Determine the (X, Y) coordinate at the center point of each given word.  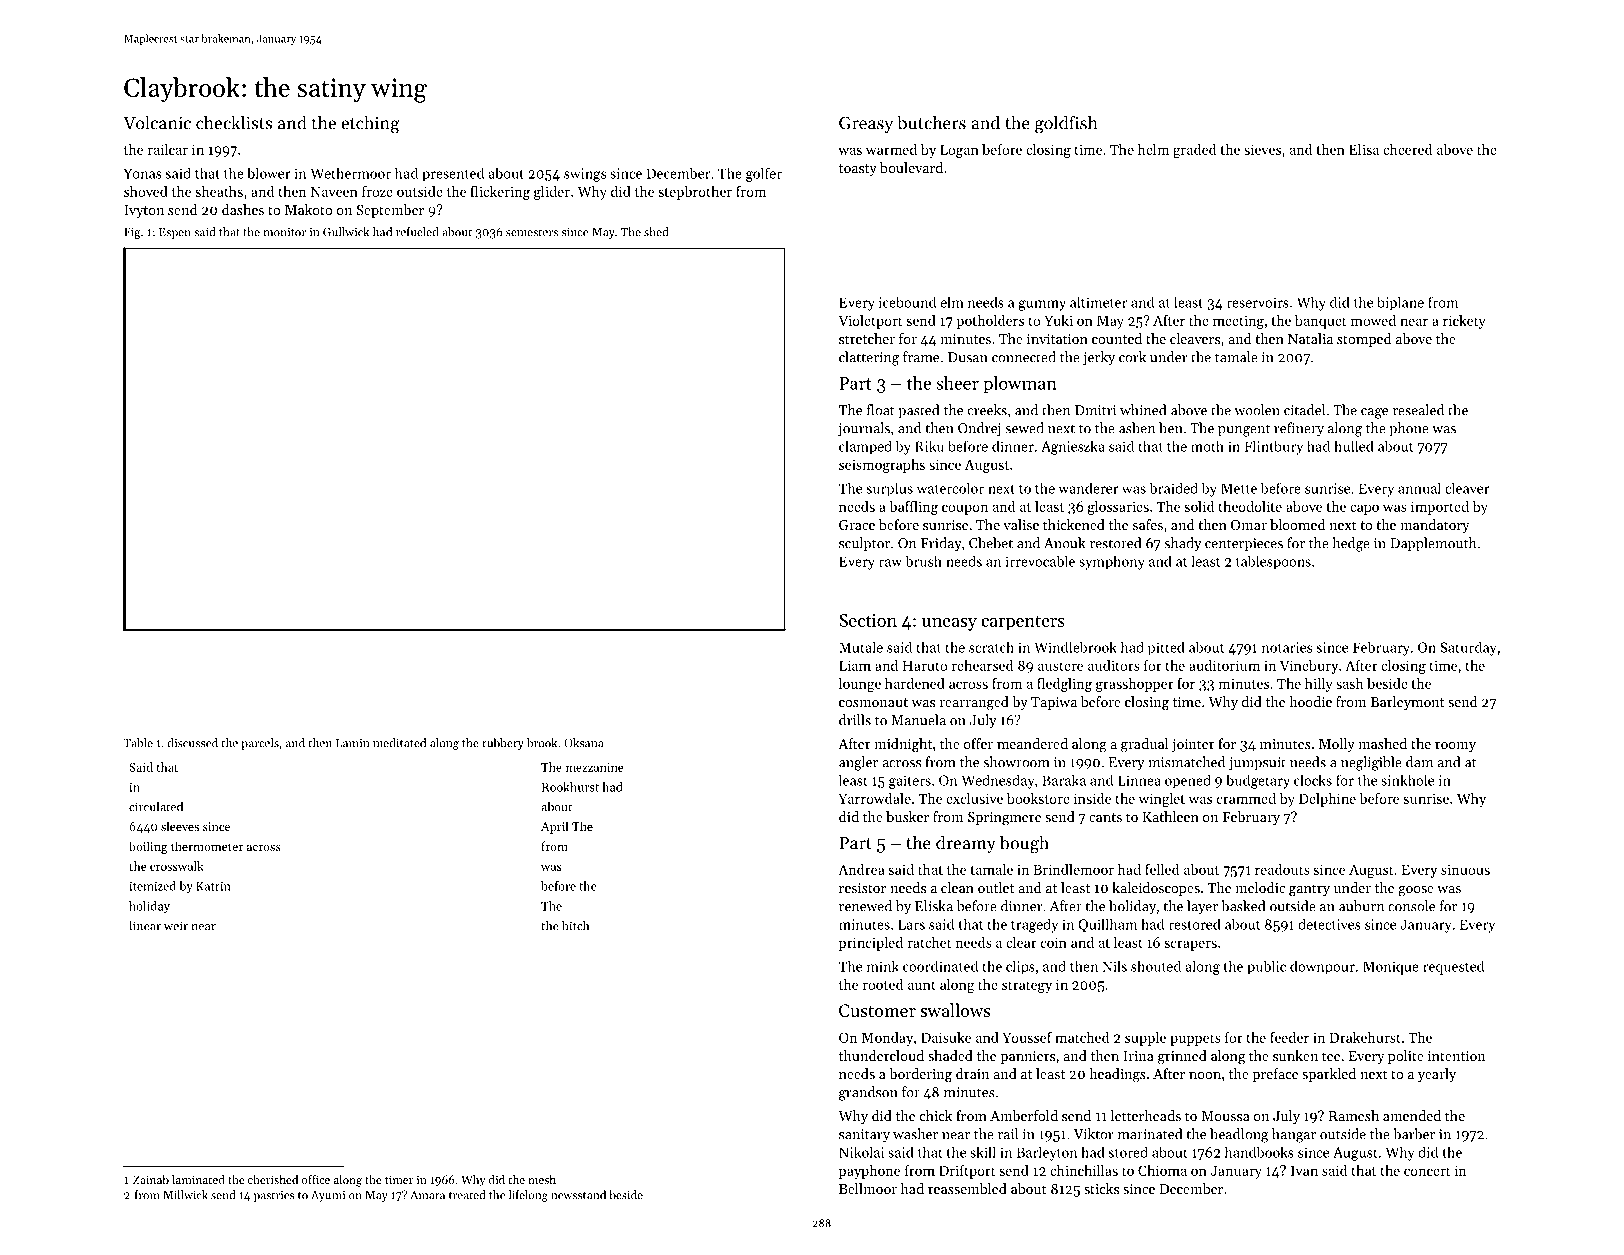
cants (1105, 817)
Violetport (870, 322)
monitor (284, 232)
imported (1440, 508)
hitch (575, 926)
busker (907, 816)
